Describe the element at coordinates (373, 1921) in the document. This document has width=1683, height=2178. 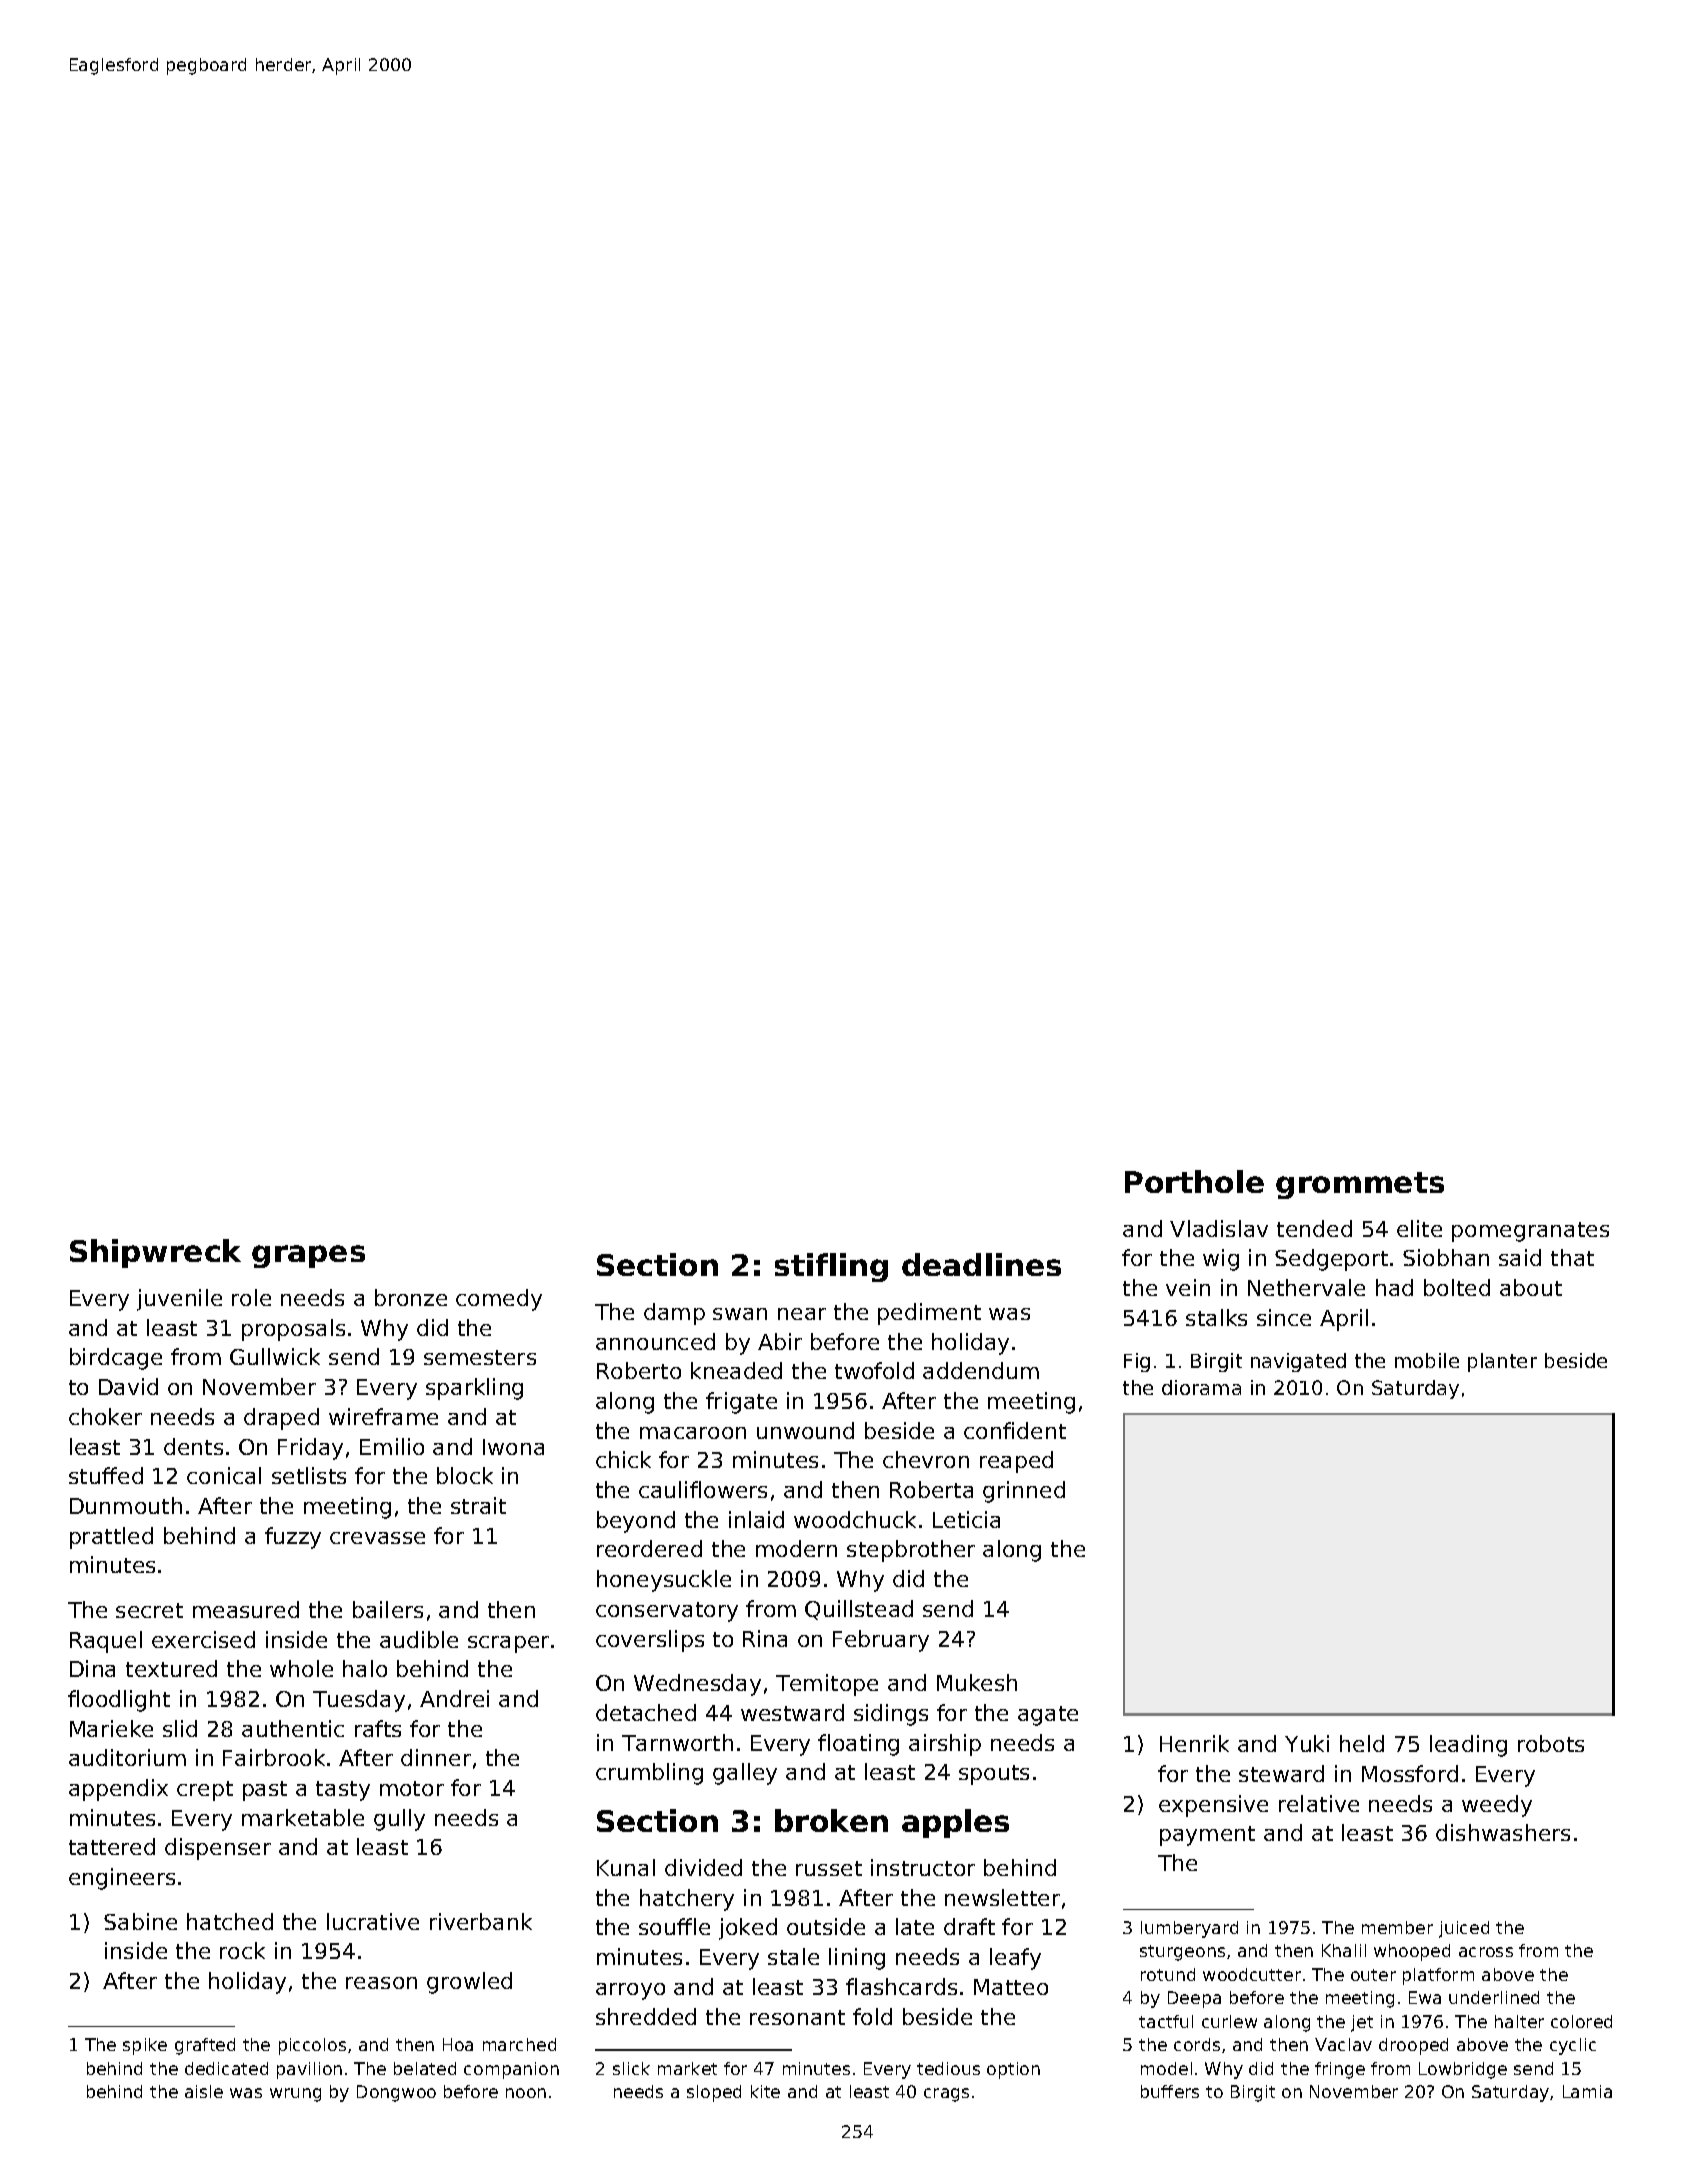
I see `lucrative` at that location.
